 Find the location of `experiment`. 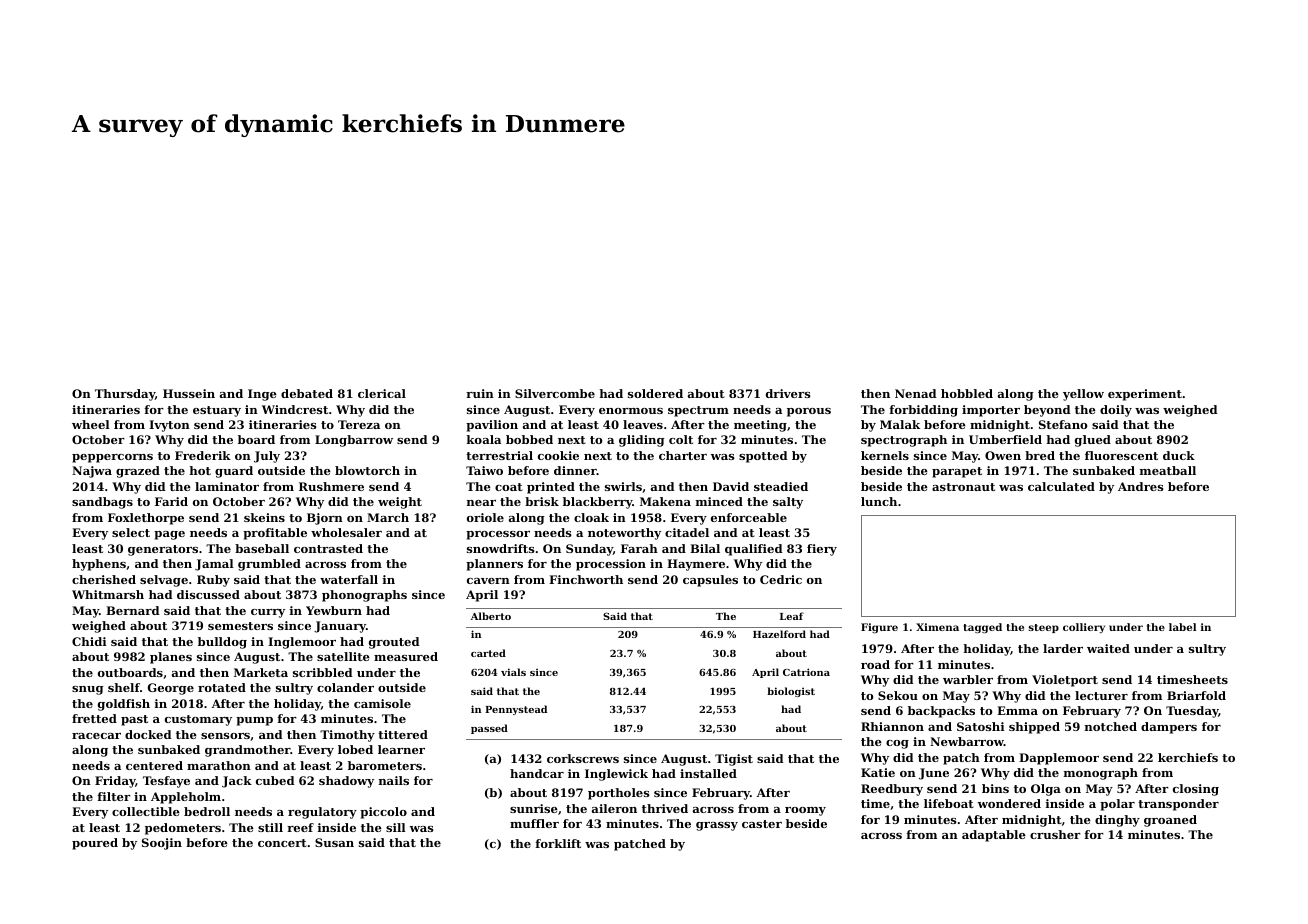

experiment is located at coordinates (1145, 395).
